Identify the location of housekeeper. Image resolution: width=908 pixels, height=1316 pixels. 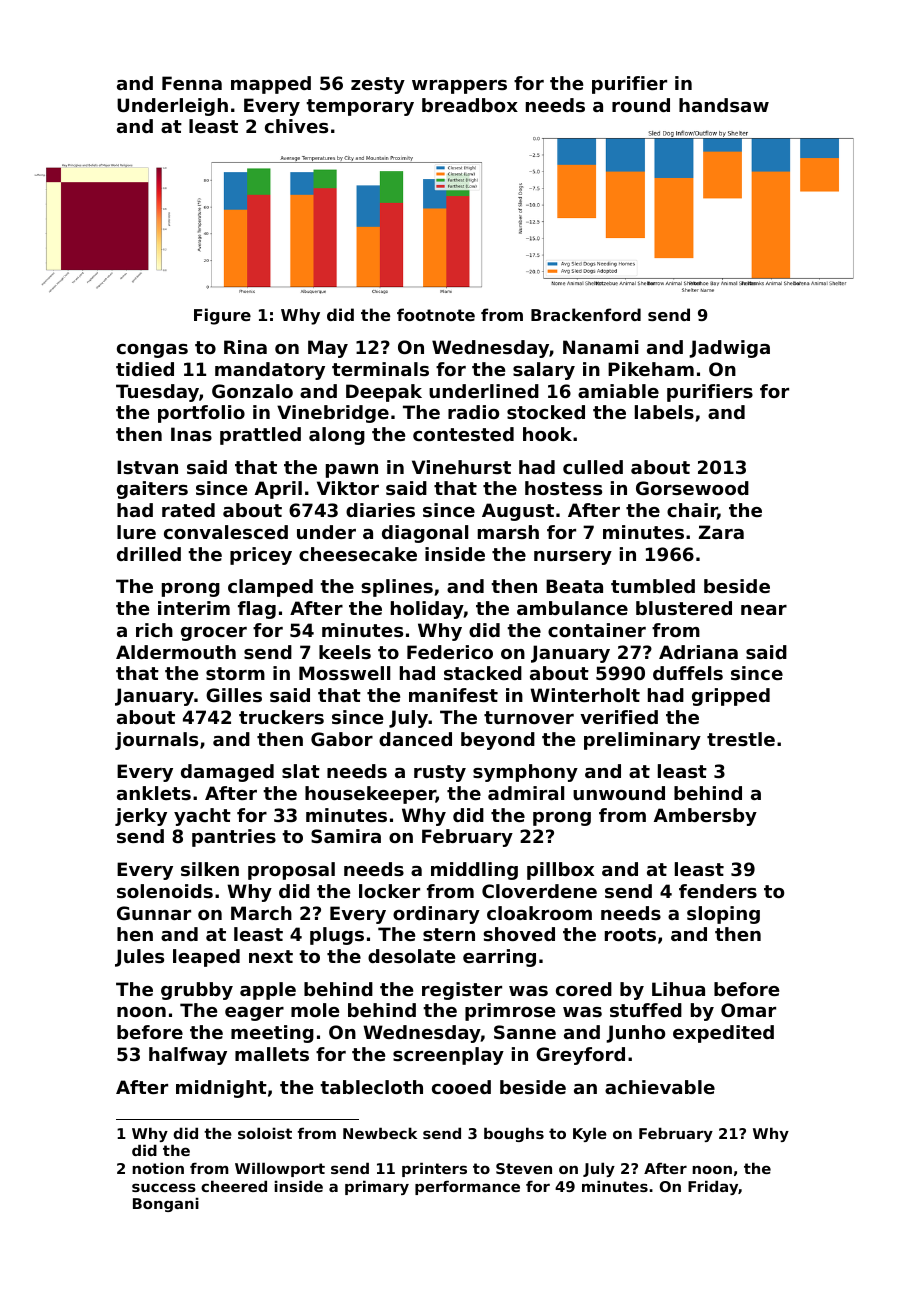
(370, 795).
